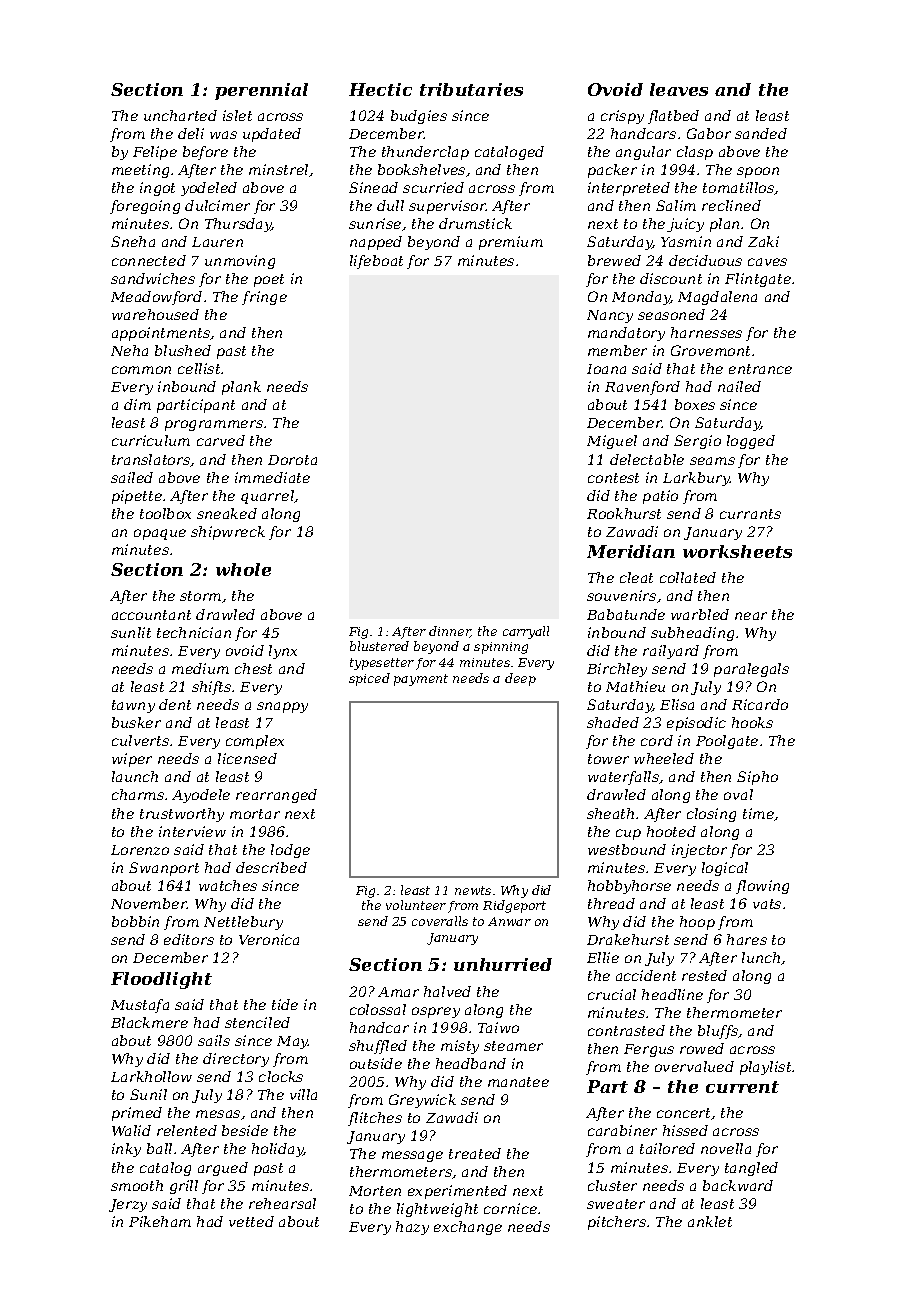  I want to click on connected, so click(149, 260).
